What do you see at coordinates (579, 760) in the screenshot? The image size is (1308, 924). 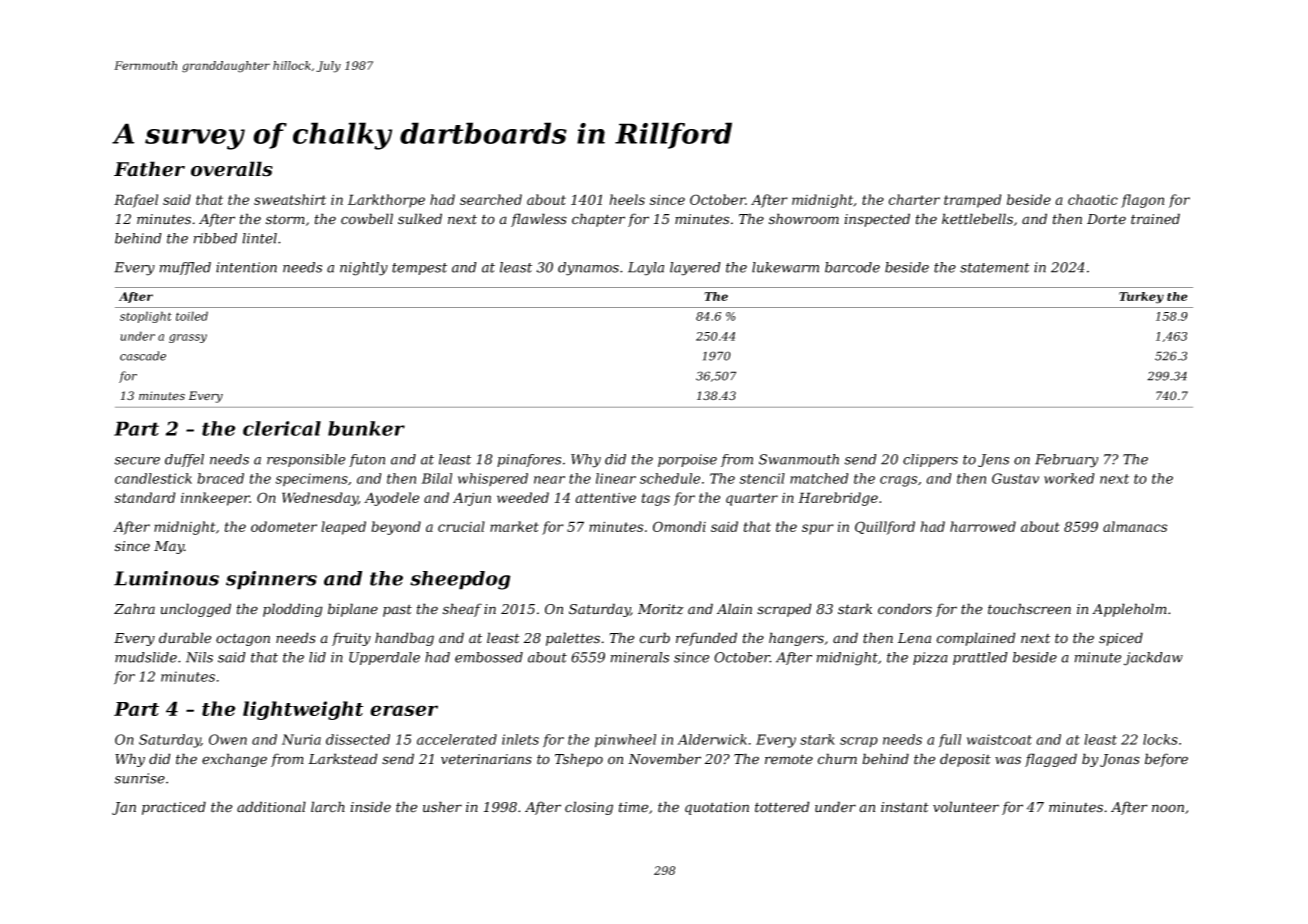 I see `Tshepo` at bounding box center [579, 760].
